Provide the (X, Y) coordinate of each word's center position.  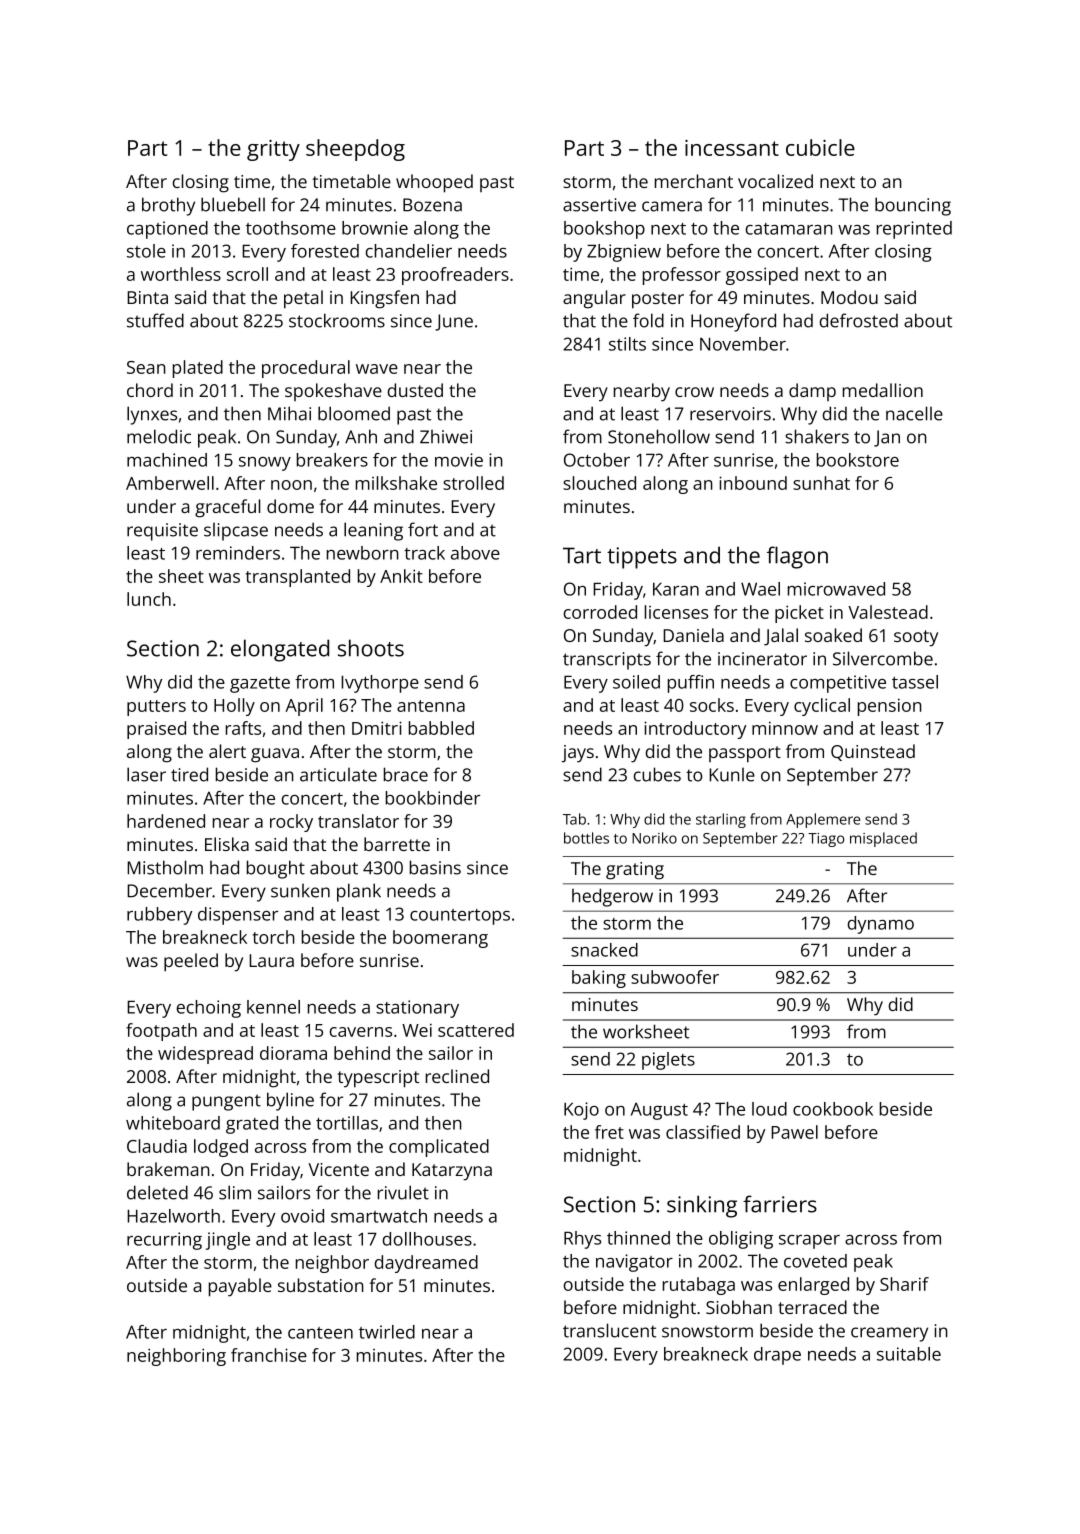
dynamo (881, 925)
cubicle (820, 147)
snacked (604, 950)
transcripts (607, 661)
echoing (209, 1009)
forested (325, 251)
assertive (599, 205)
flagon (797, 557)
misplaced (883, 839)
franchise (269, 1355)
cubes (657, 774)
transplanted (298, 578)
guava (275, 755)
